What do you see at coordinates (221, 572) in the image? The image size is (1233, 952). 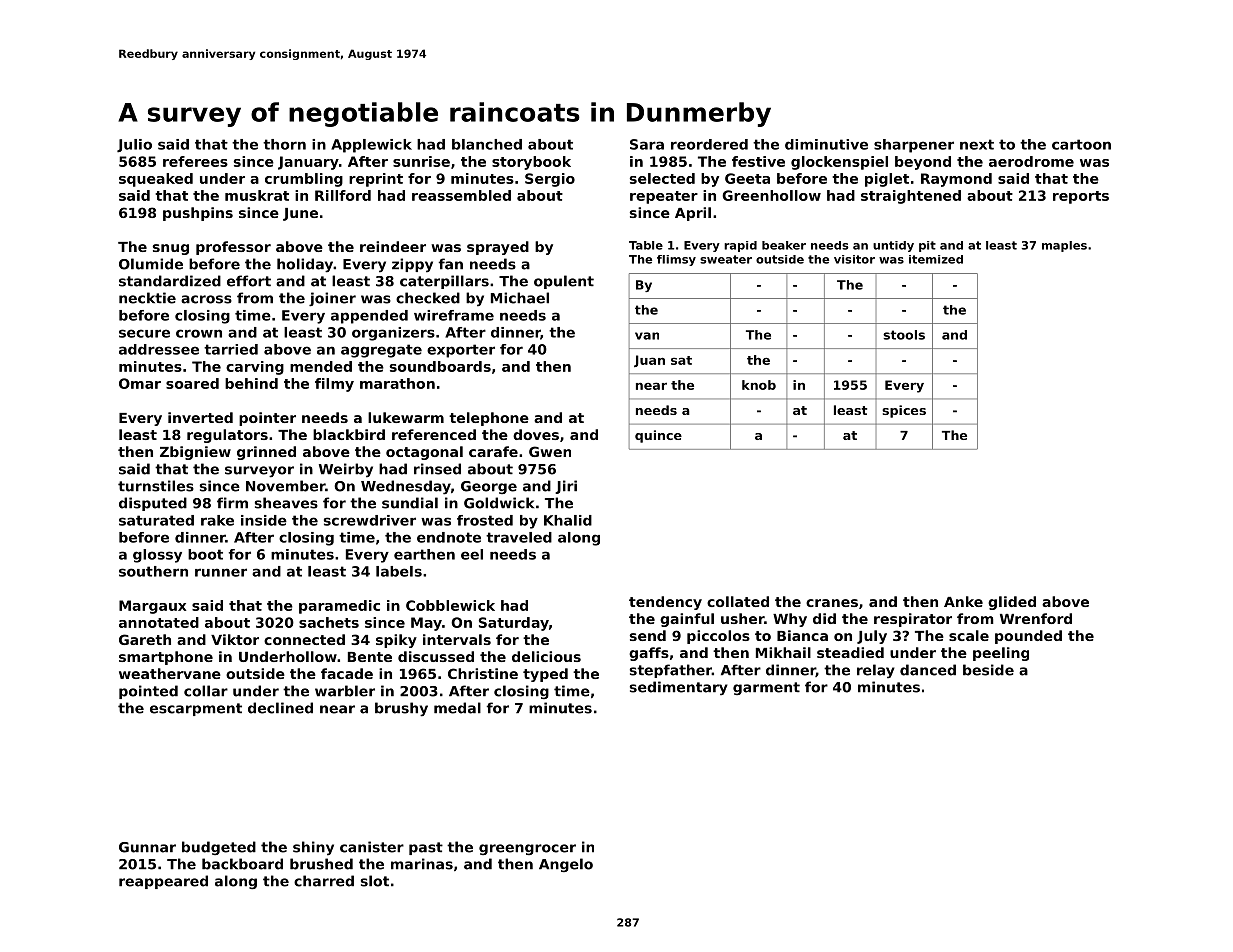 I see `runner` at bounding box center [221, 572].
